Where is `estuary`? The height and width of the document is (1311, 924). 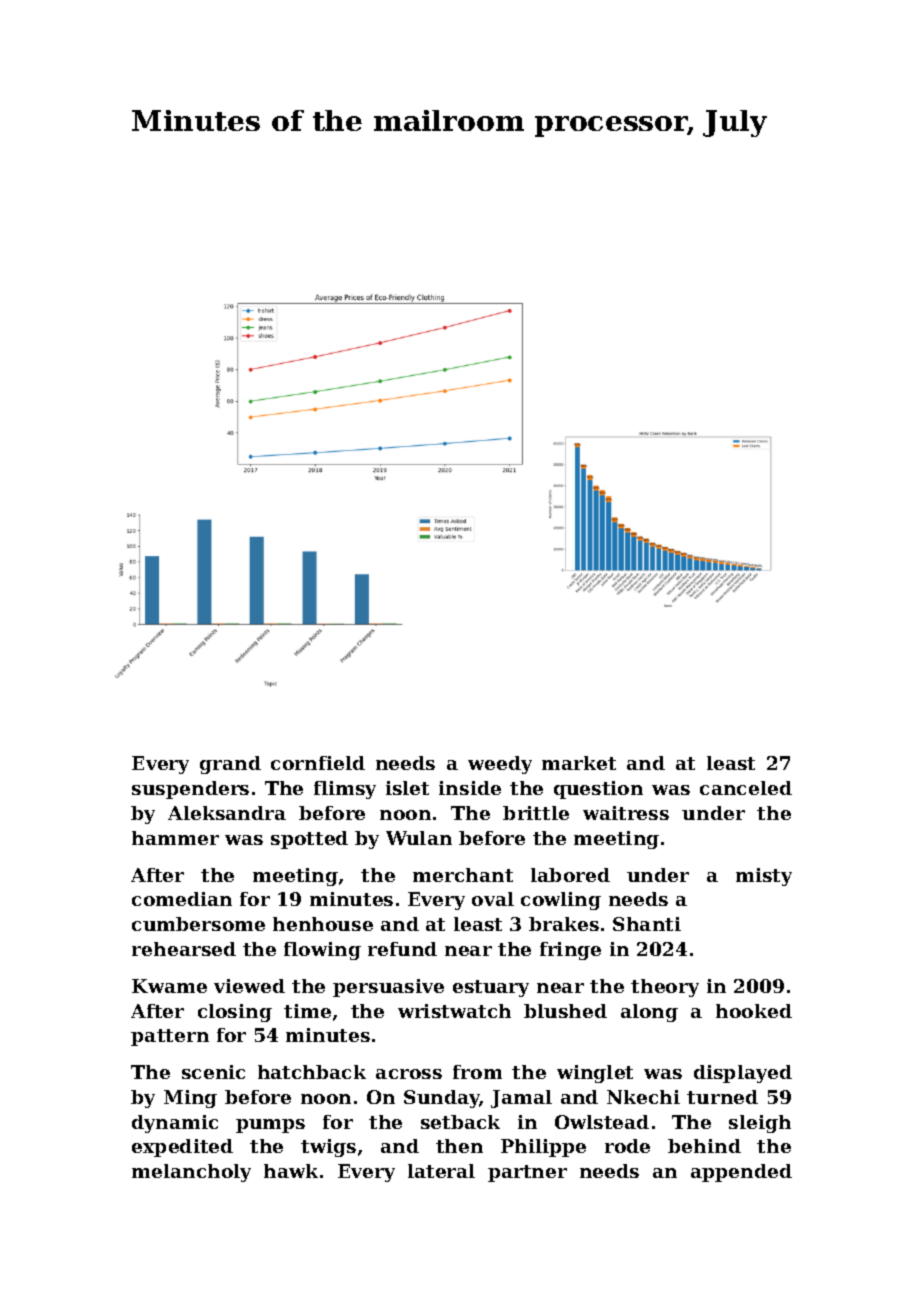 estuary is located at coordinates (491, 988).
